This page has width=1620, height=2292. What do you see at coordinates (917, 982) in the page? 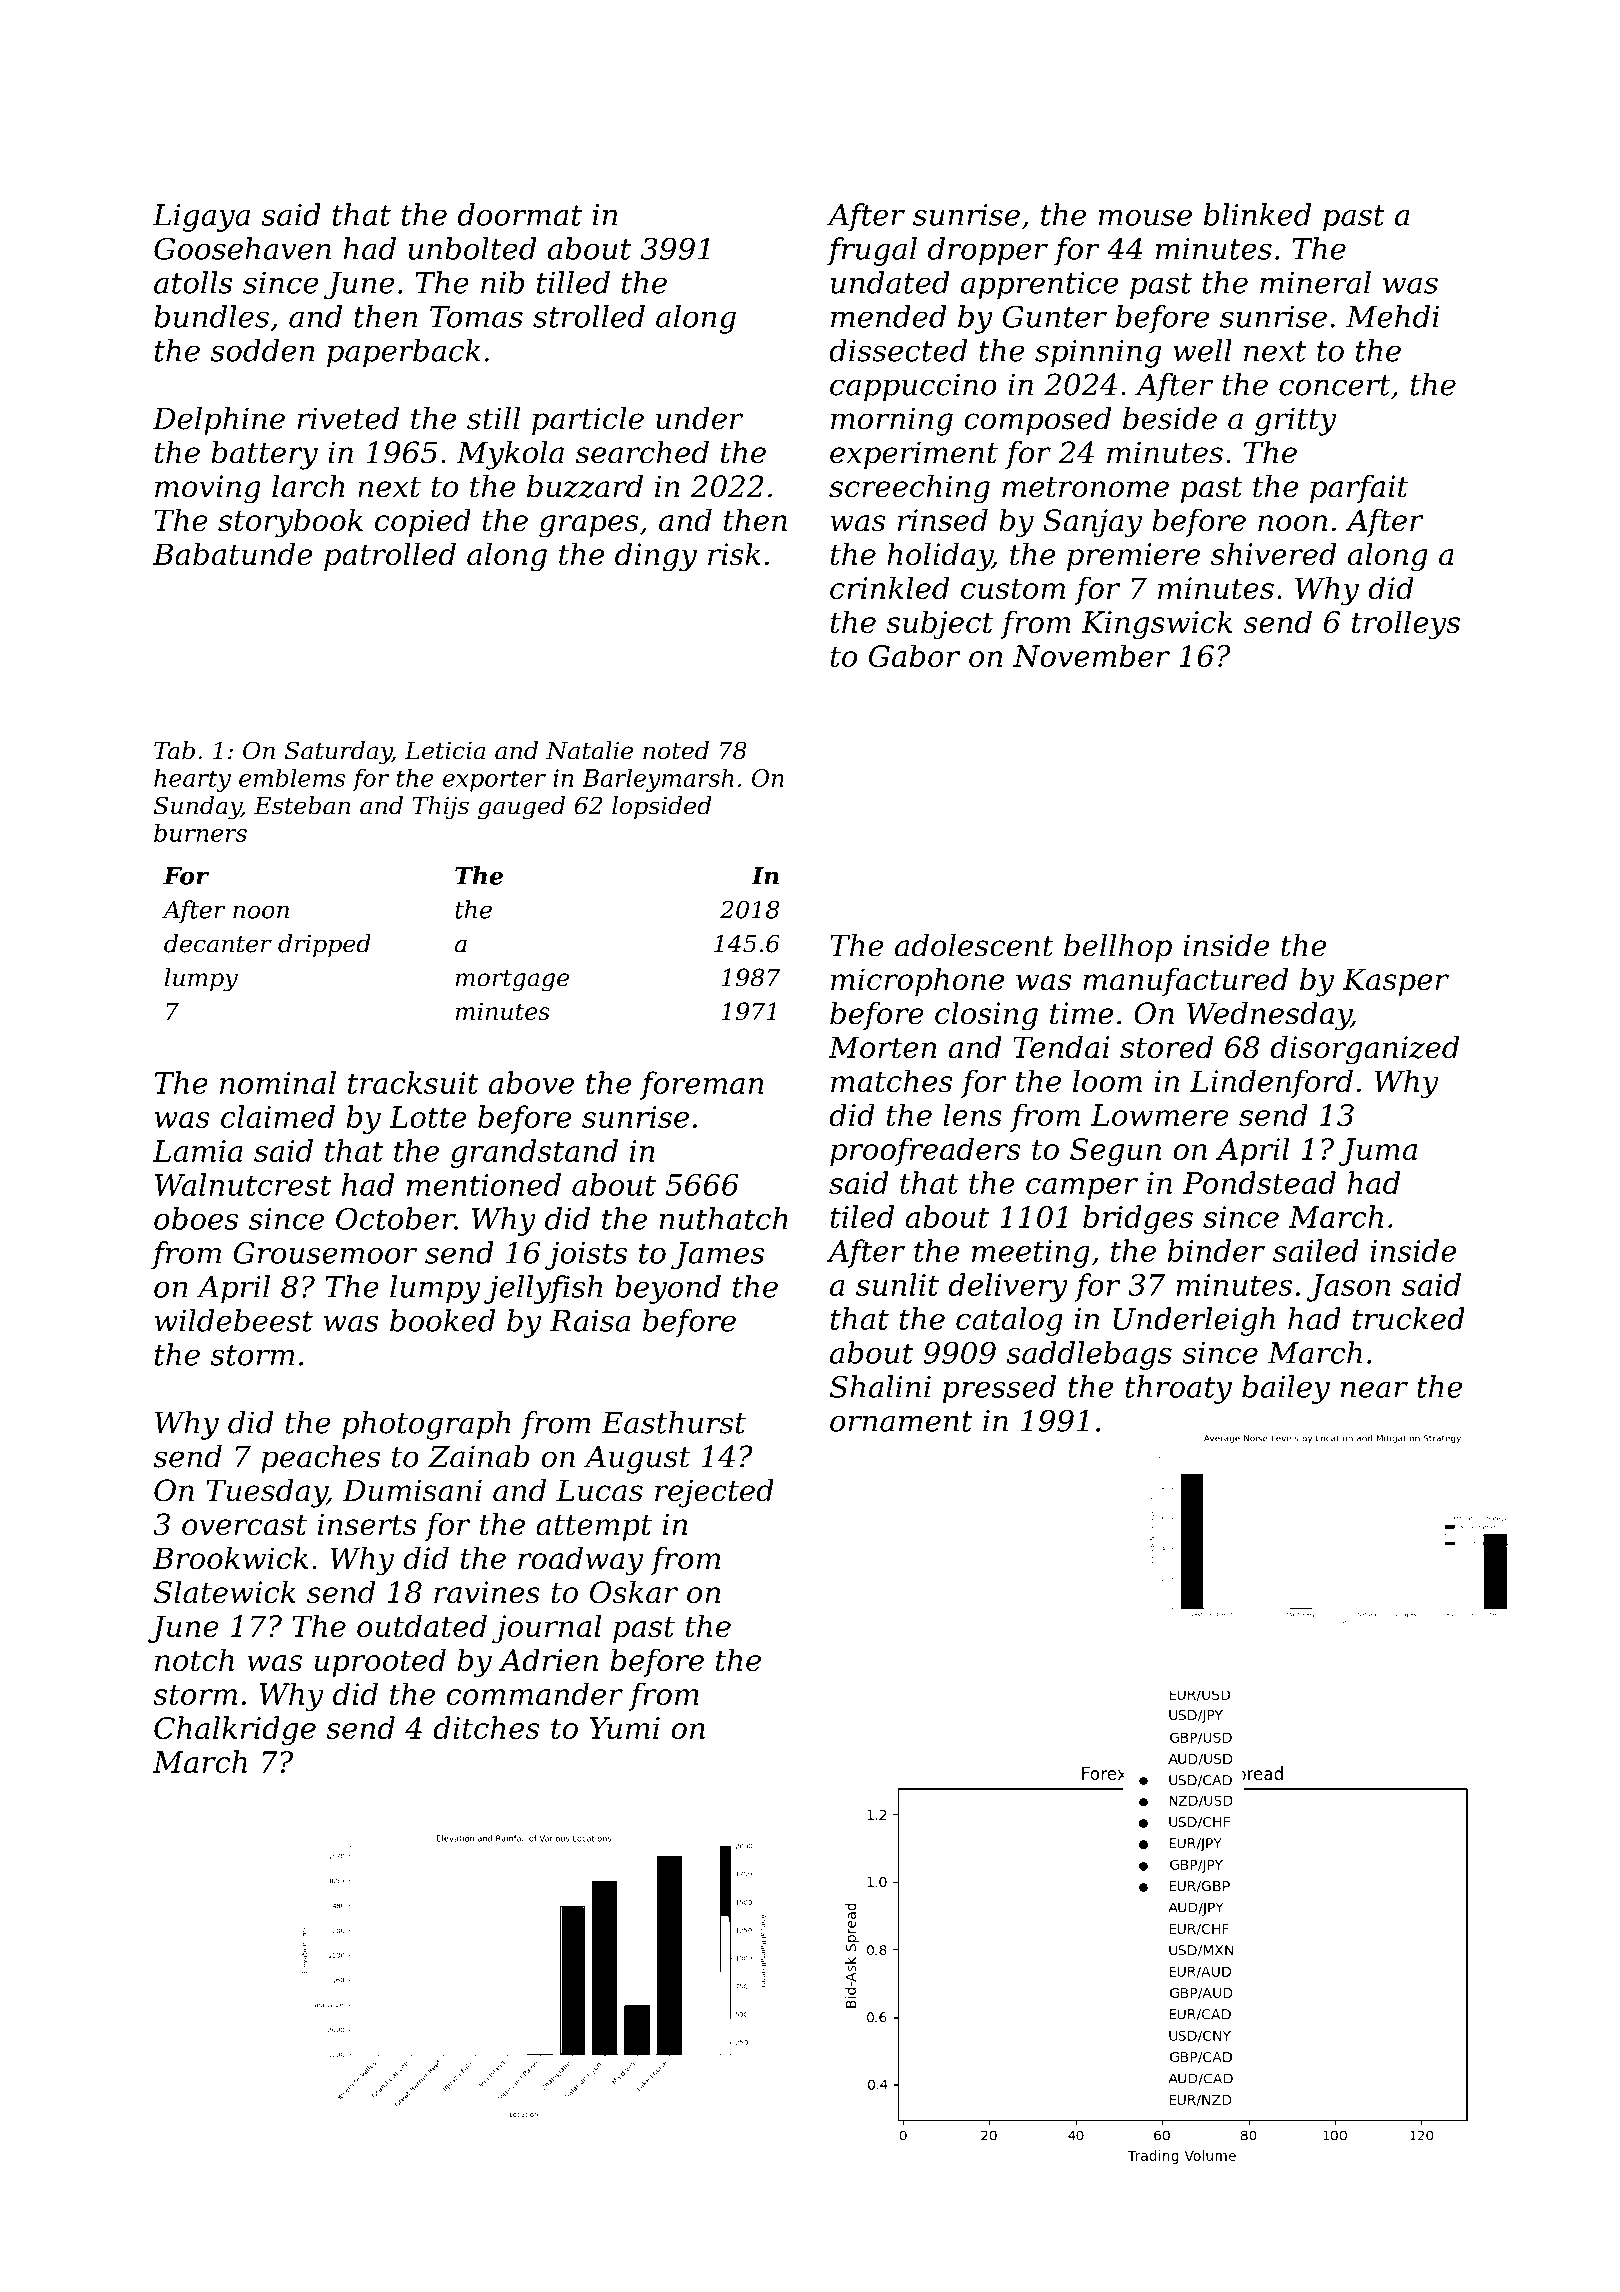
I see `microphone` at bounding box center [917, 982].
